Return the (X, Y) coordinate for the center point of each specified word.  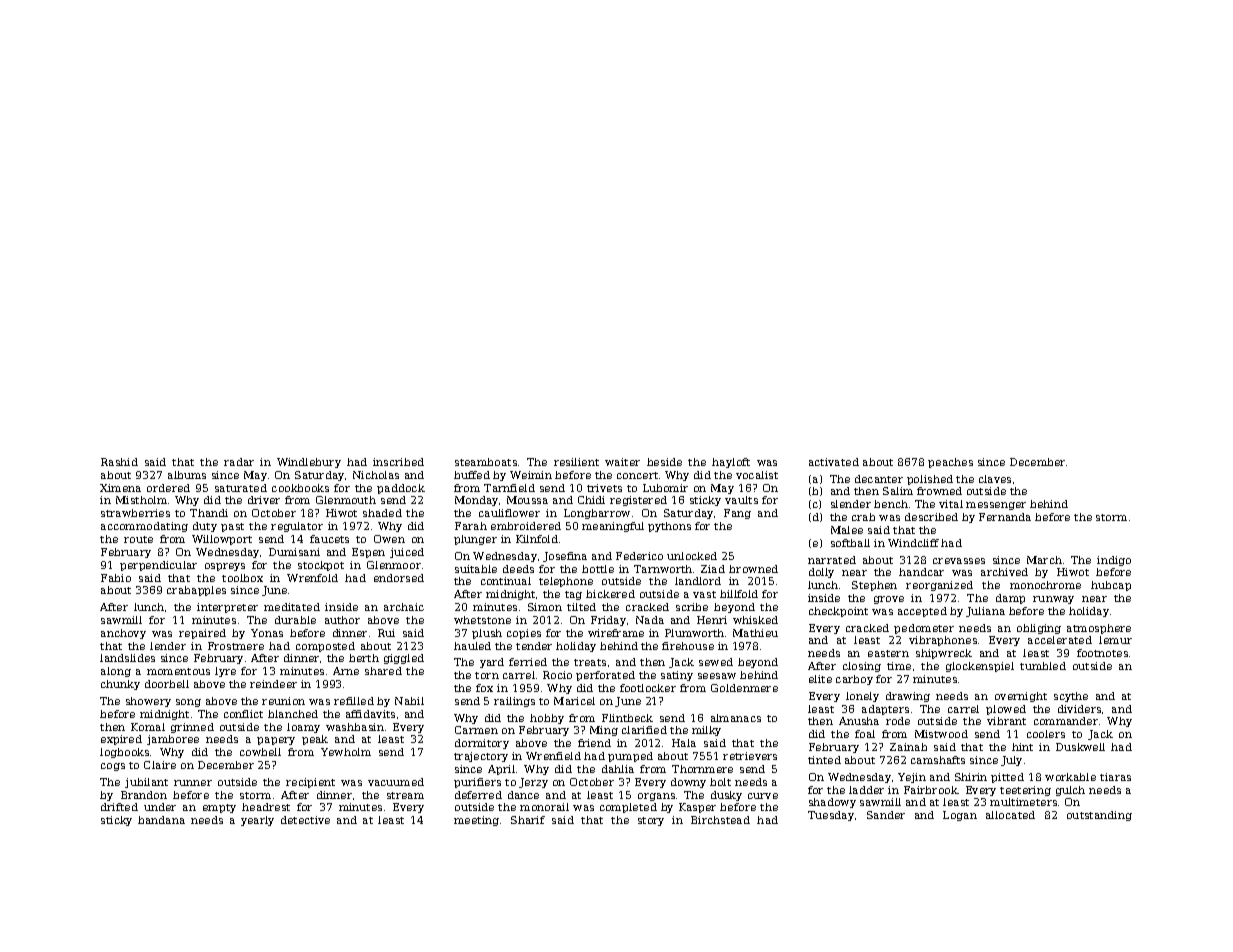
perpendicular (158, 566)
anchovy (123, 634)
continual (506, 581)
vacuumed (396, 782)
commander (1066, 721)
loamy (303, 728)
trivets (604, 488)
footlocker (648, 688)
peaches (950, 463)
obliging (1039, 629)
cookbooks (300, 488)
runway (1053, 600)
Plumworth (694, 633)
